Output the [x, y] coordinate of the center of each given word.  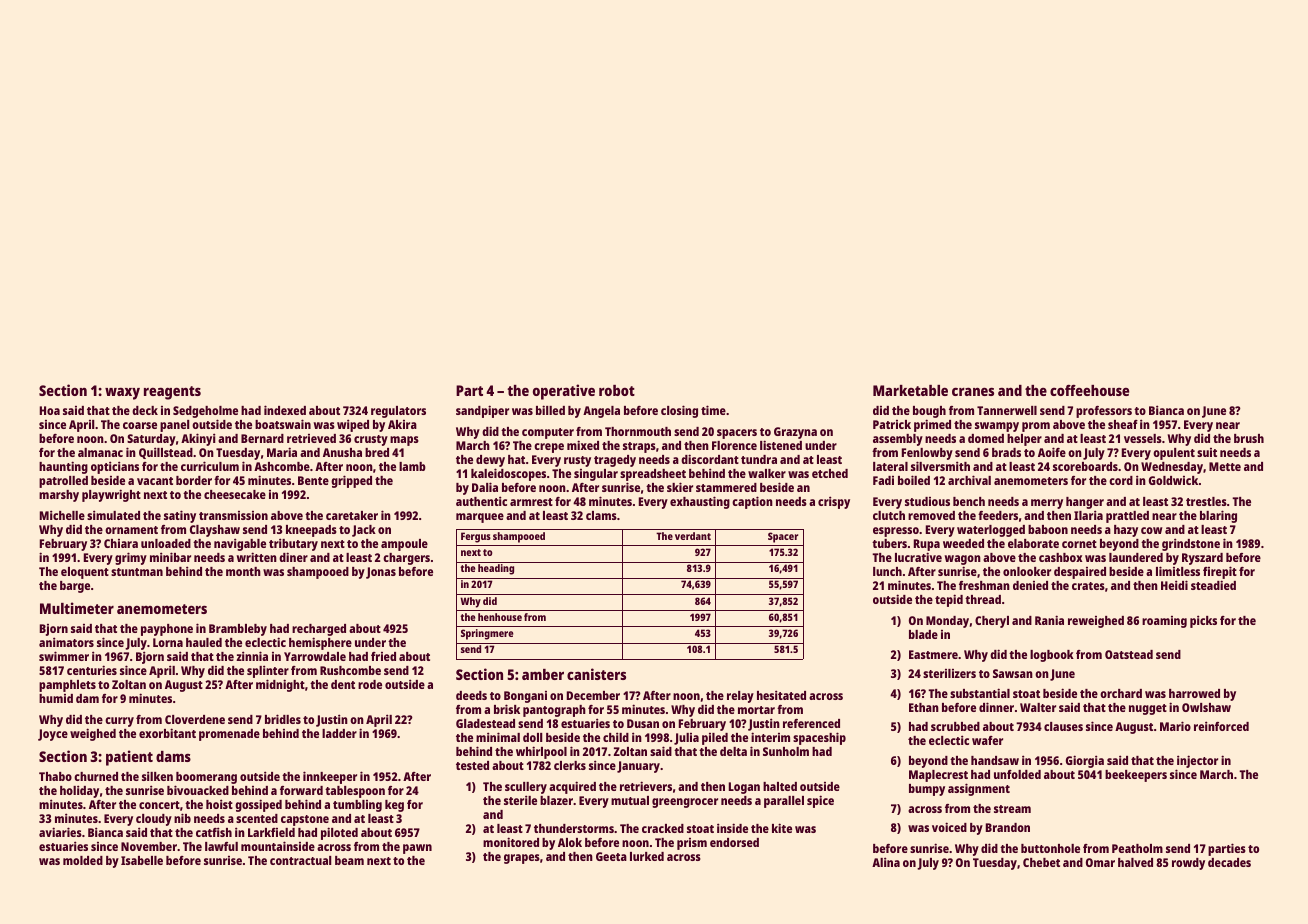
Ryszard [1202, 559]
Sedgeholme [205, 412]
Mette [1225, 466]
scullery [526, 788]
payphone [167, 630]
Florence [734, 445]
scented [257, 818]
